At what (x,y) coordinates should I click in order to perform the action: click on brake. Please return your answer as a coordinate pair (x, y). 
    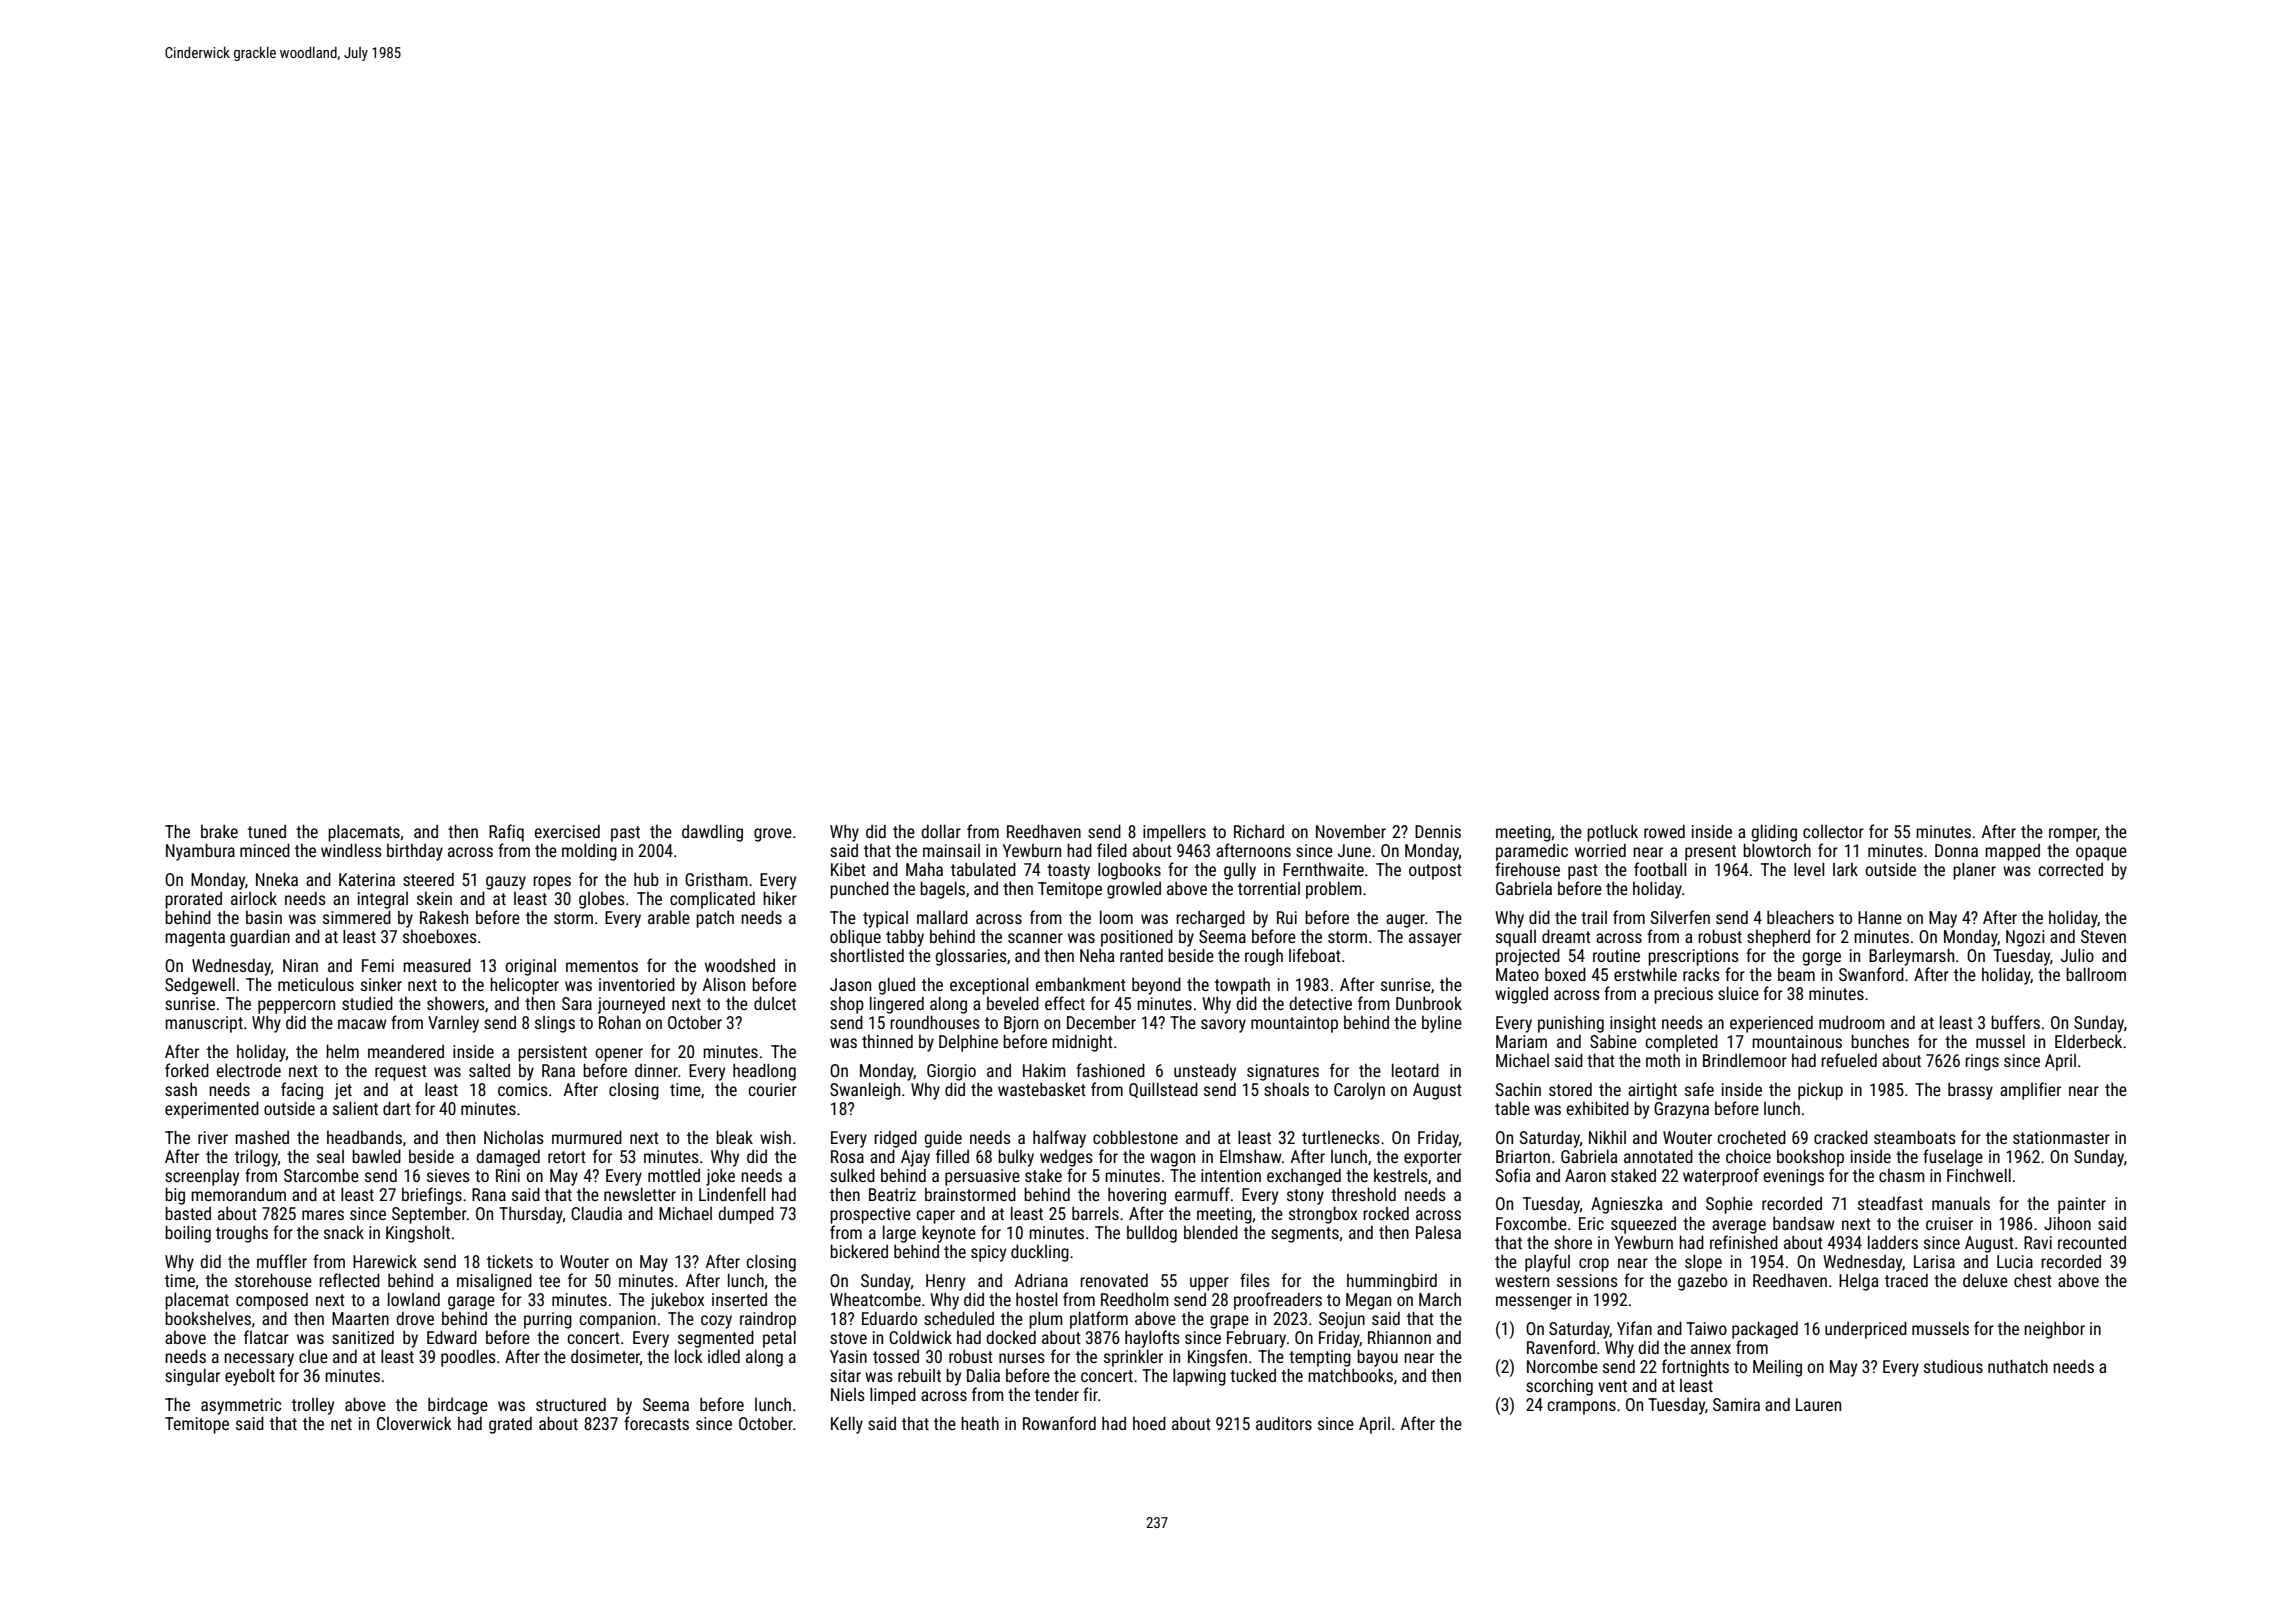
    Looking at the image, I should click on (219, 831).
